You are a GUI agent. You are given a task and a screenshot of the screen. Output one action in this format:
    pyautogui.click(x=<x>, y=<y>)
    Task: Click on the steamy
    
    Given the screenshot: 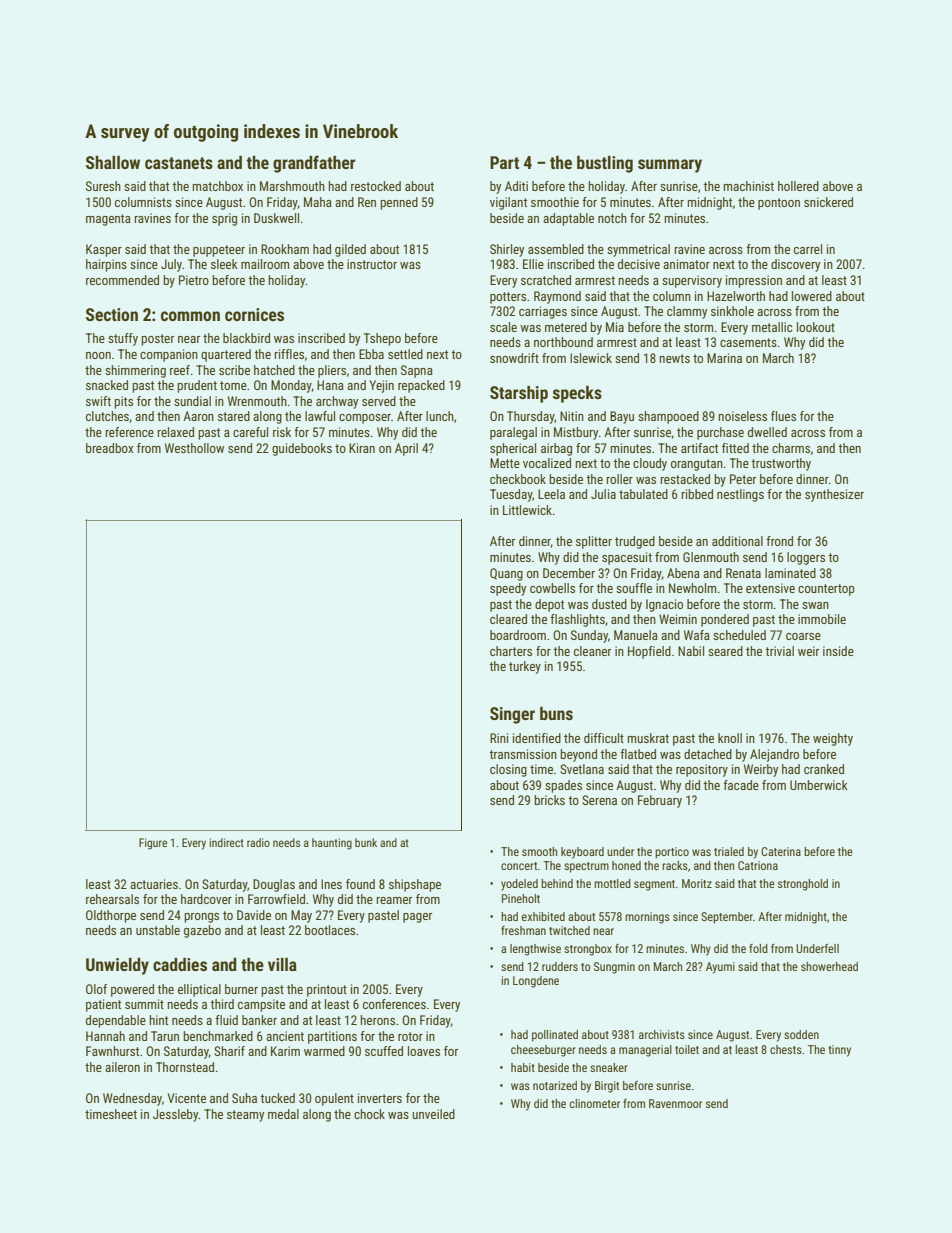 What is the action you would take?
    pyautogui.click(x=245, y=1116)
